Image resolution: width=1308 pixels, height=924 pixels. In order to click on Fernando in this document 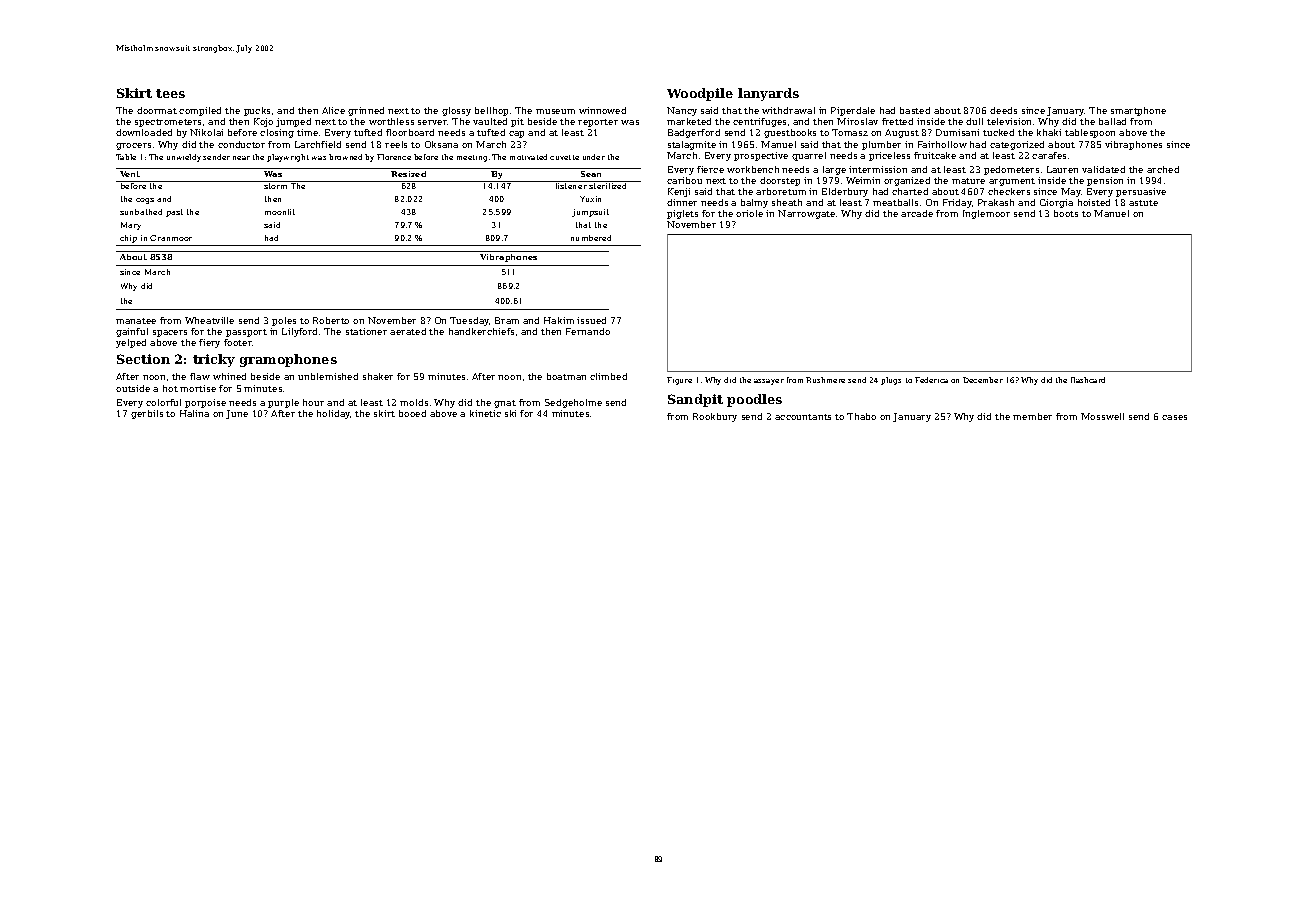, I will do `click(588, 331)`.
